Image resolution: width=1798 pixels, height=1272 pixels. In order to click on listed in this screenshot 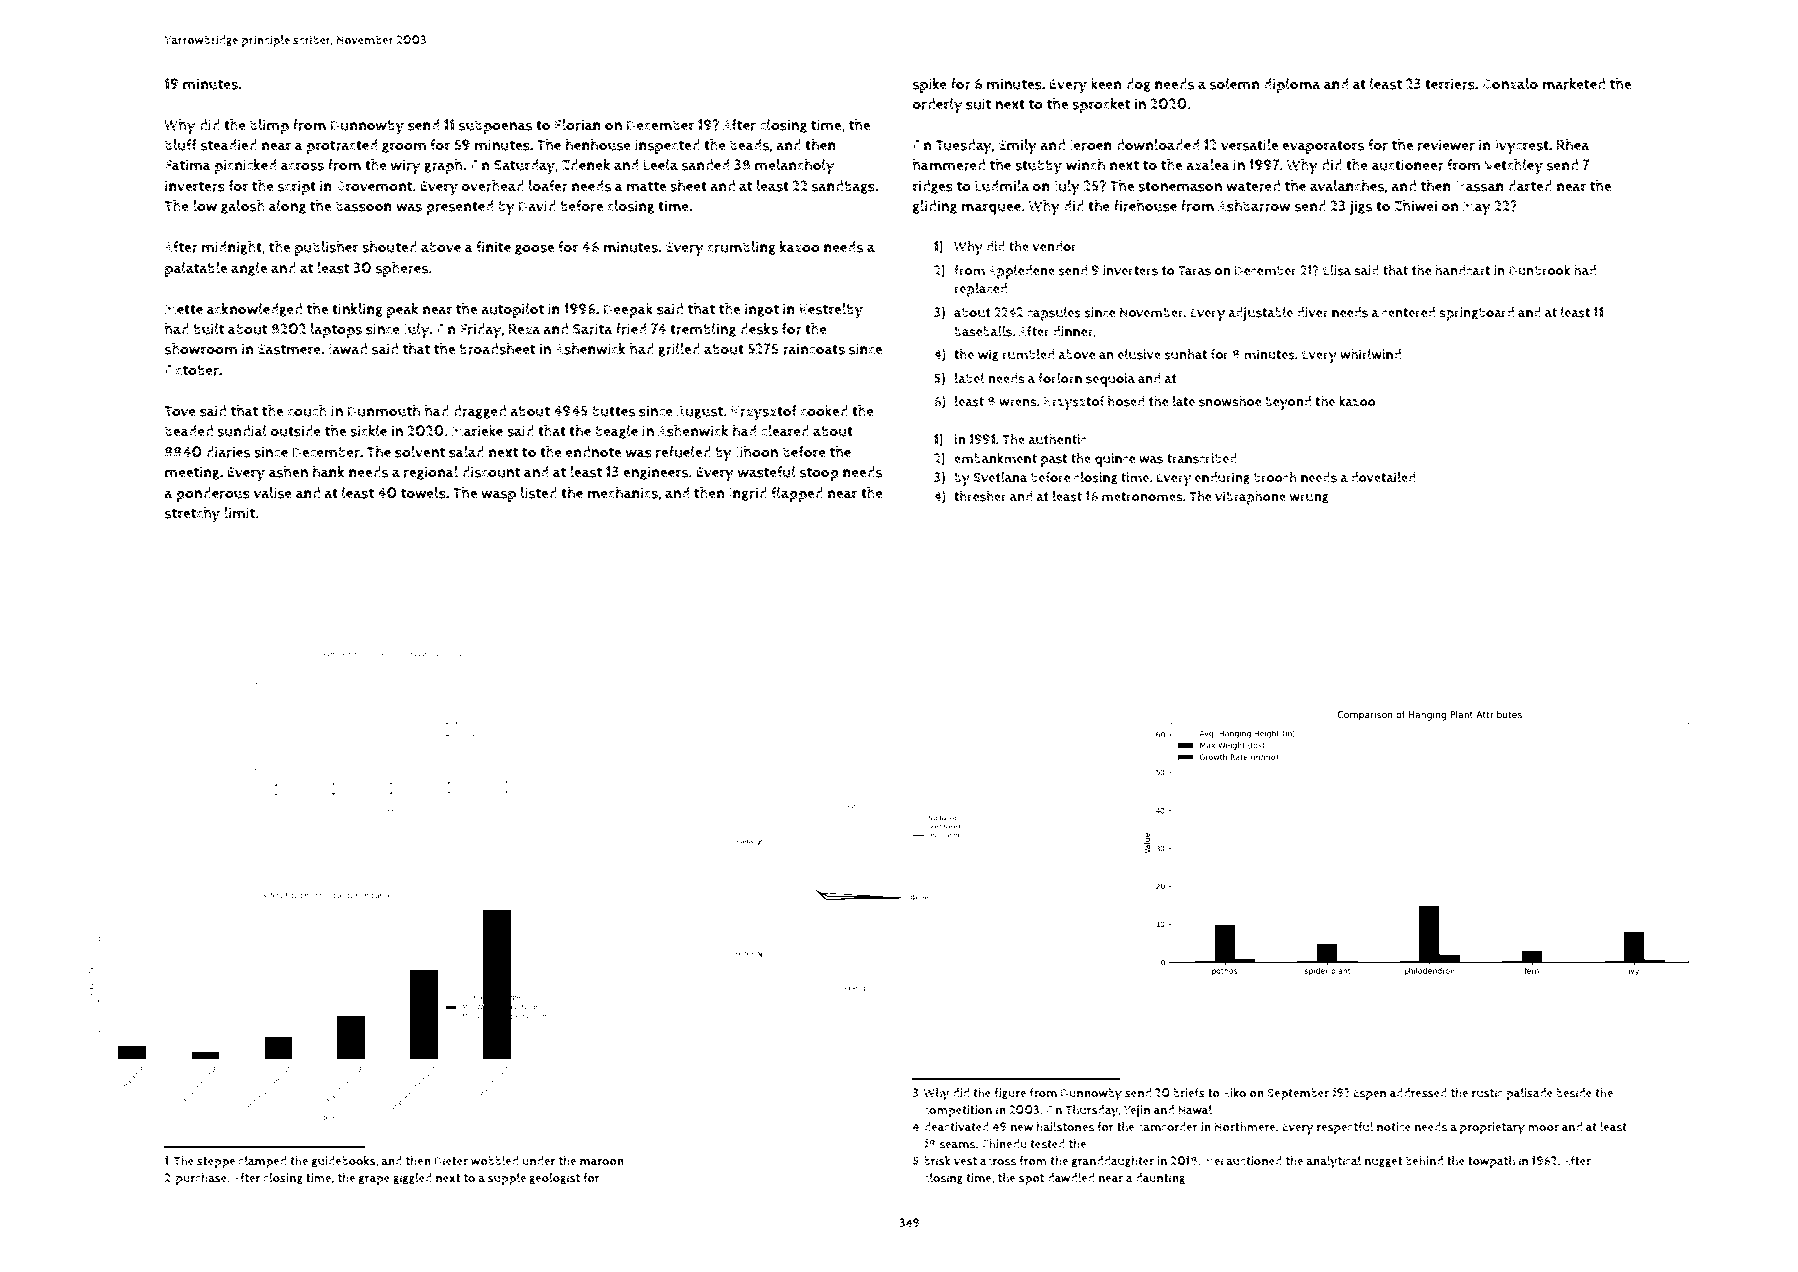, I will do `click(539, 493)`.
